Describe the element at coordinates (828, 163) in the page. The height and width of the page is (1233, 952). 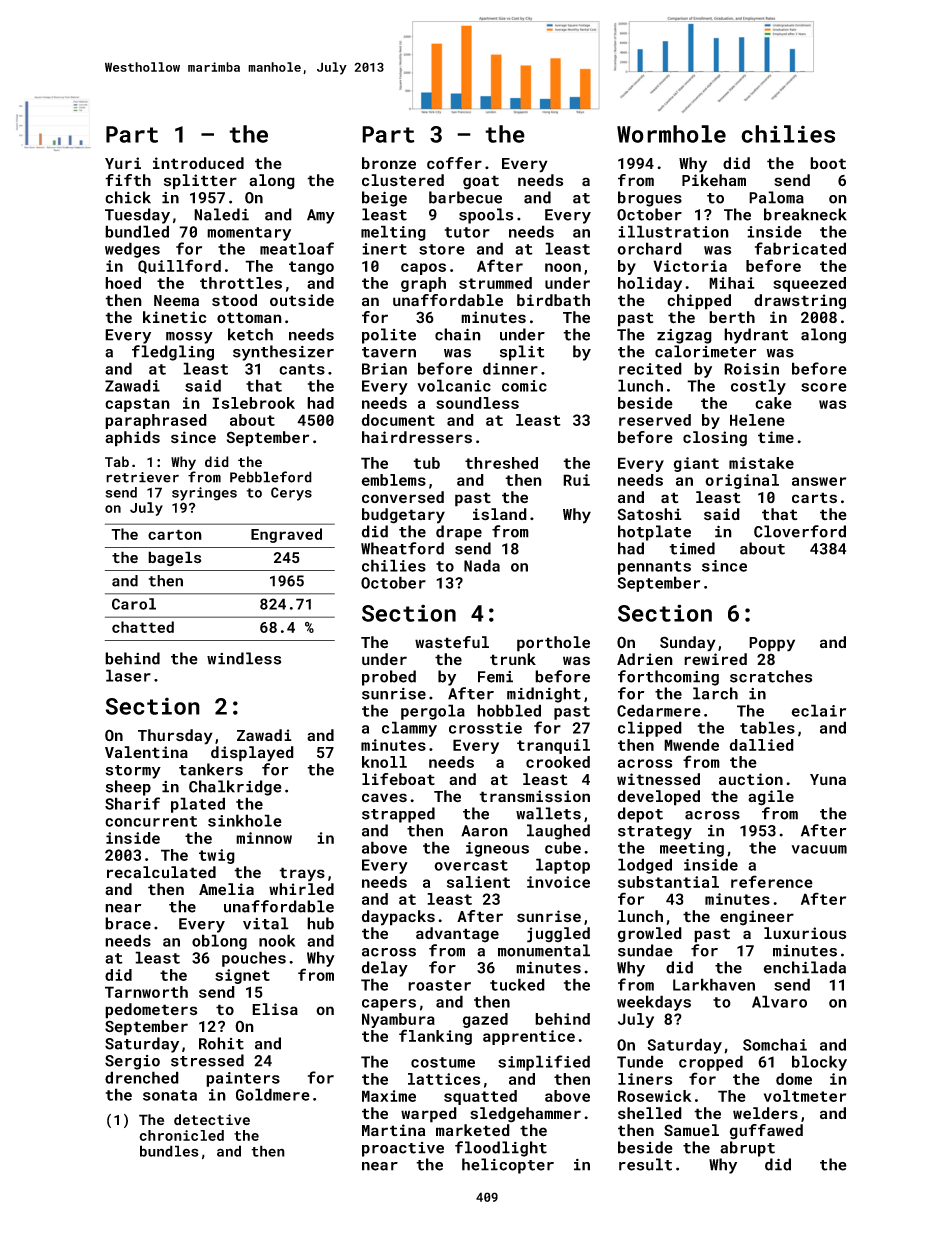
I see `boot` at that location.
